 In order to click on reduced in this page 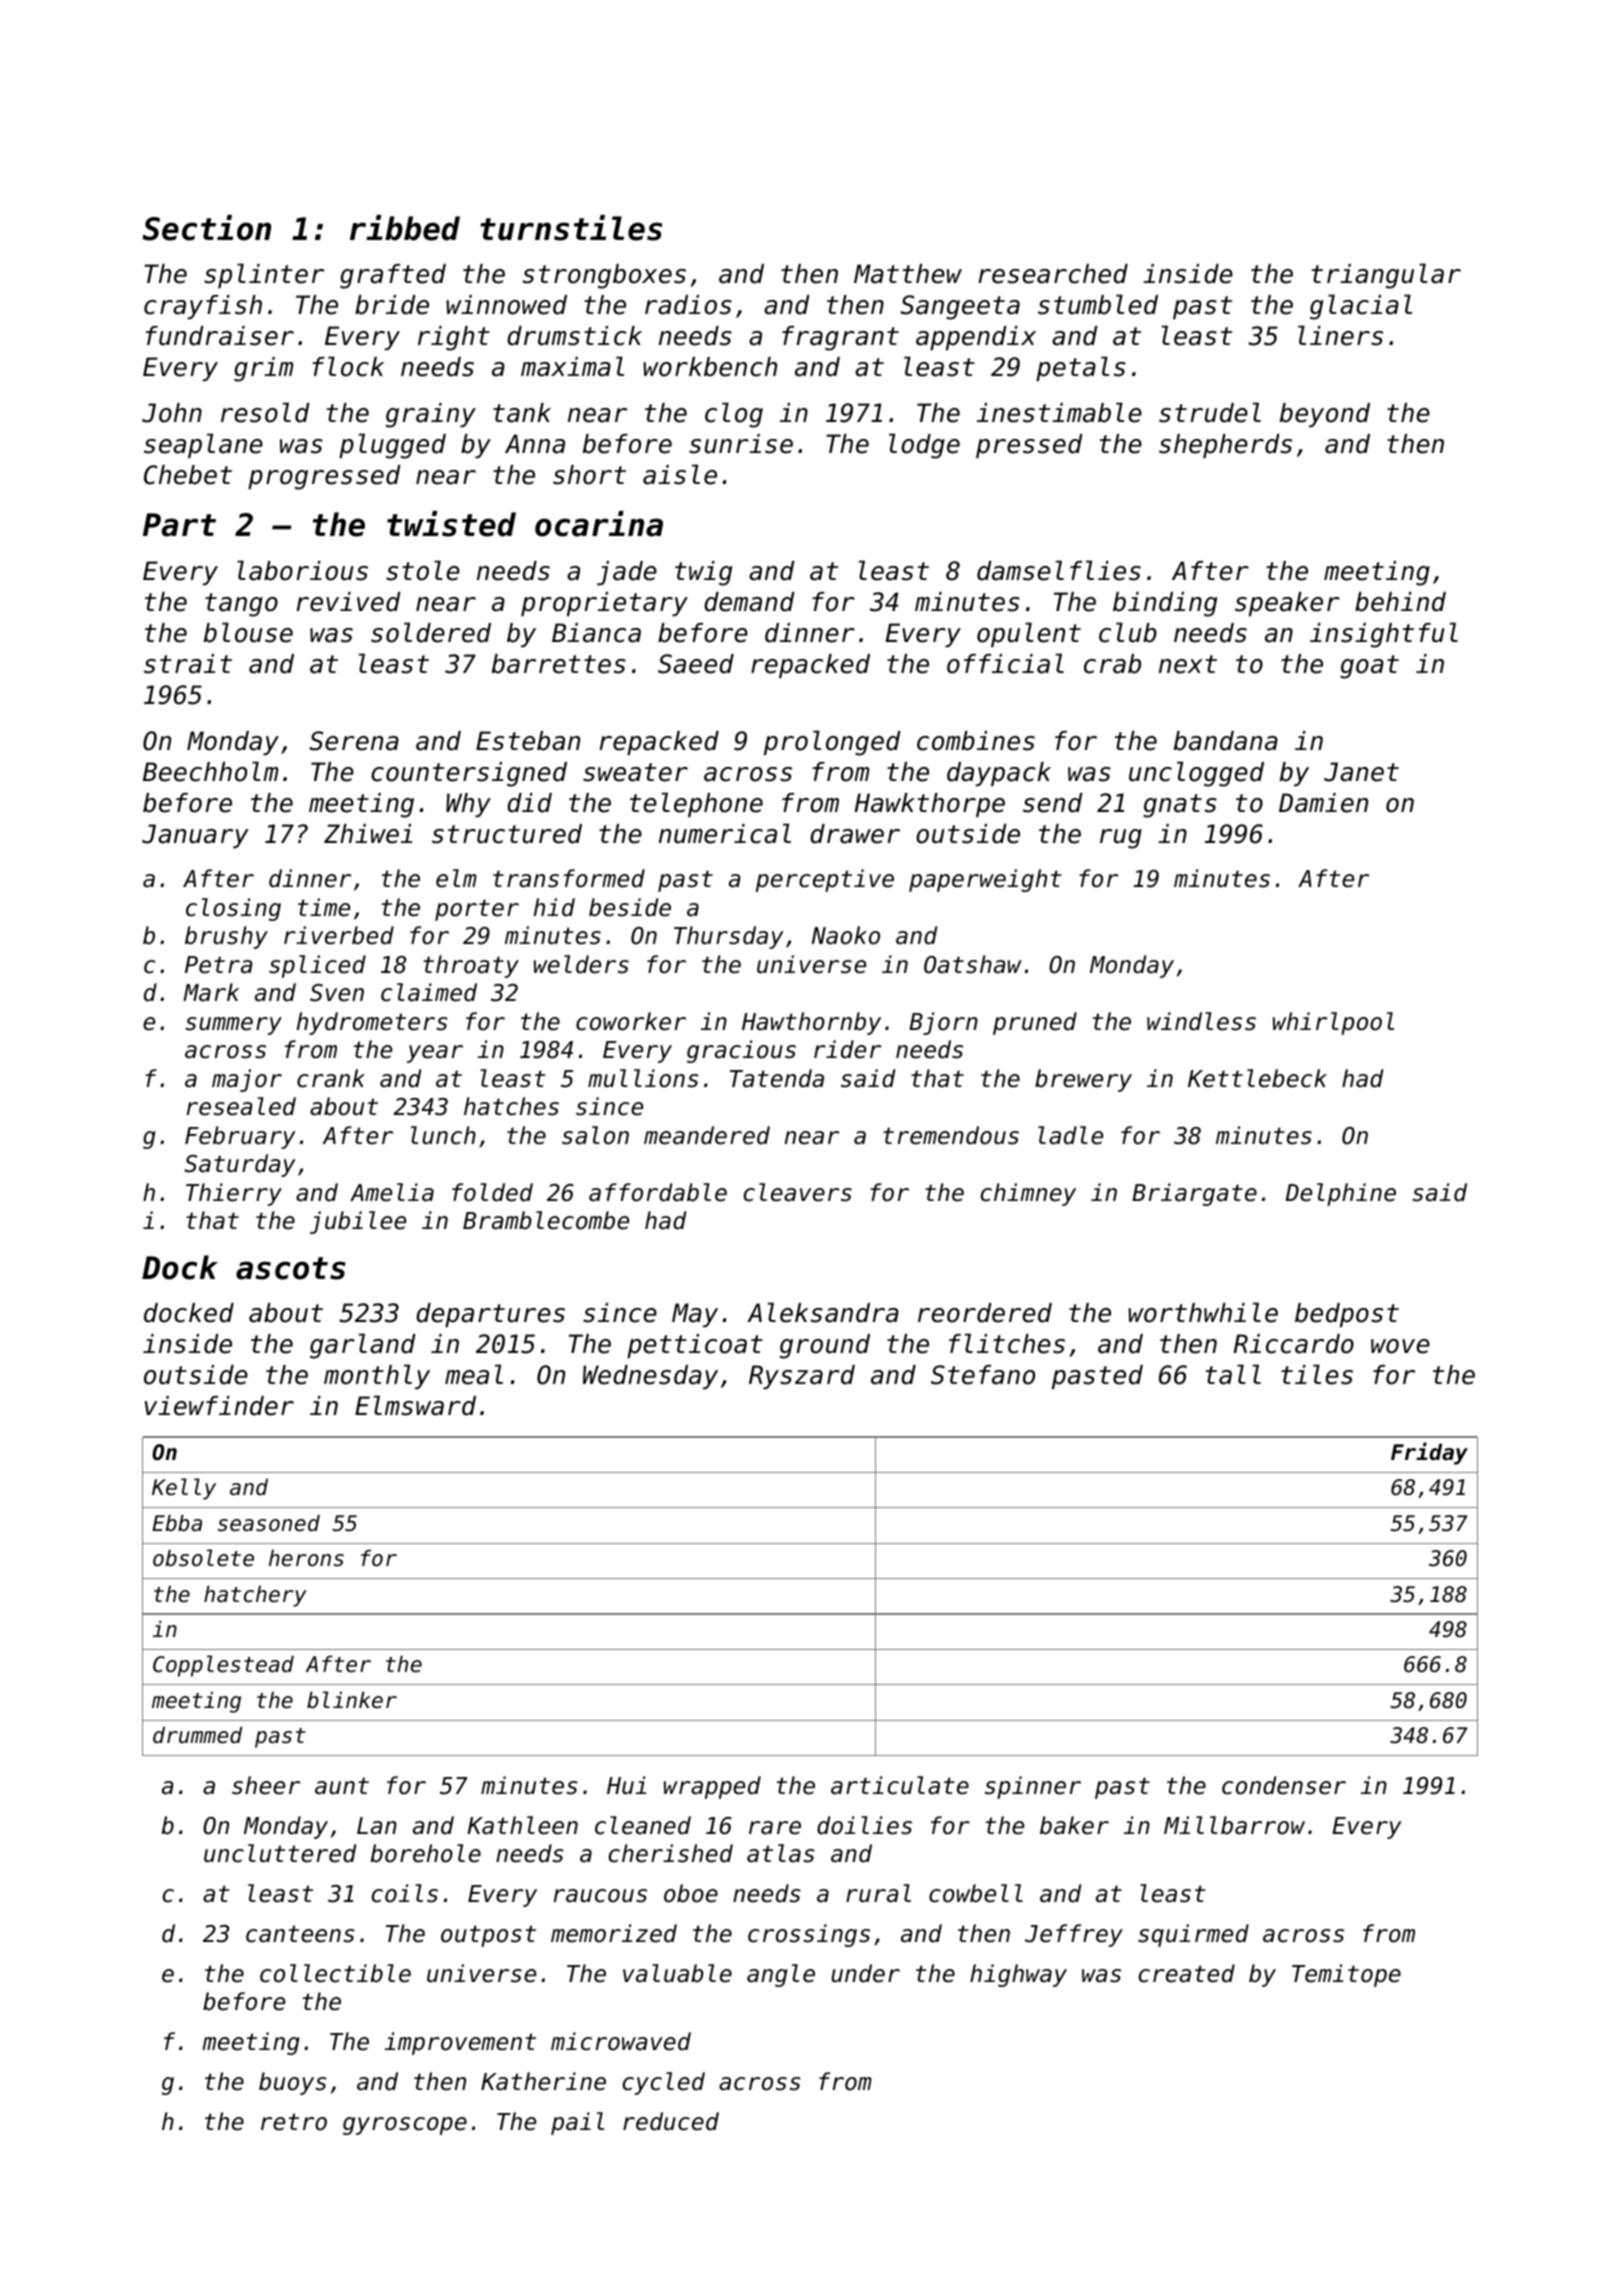, I will do `click(671, 2121)`.
